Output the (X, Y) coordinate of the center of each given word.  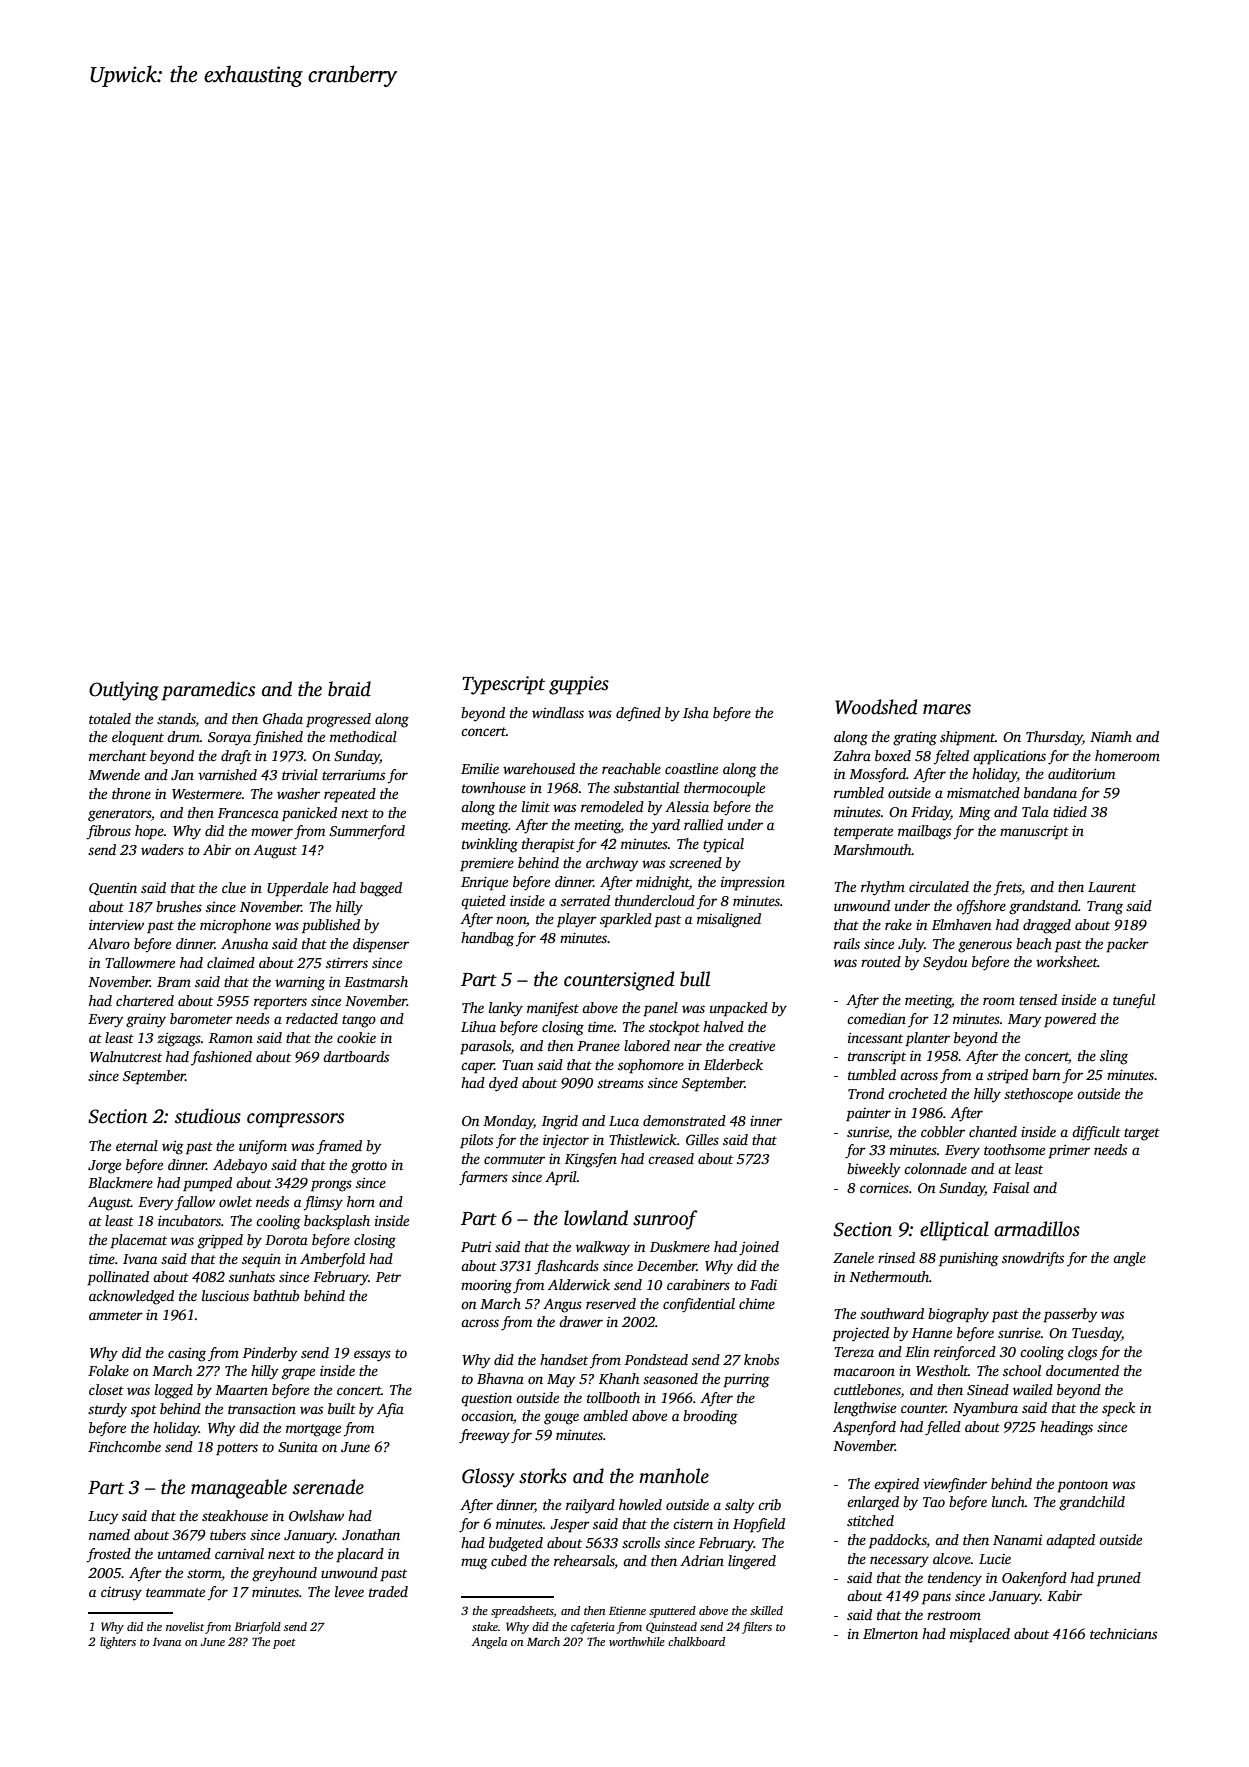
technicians (1123, 1633)
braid (349, 689)
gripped (220, 1241)
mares (947, 709)
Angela (489, 1643)
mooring (486, 1287)
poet (284, 1644)
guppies (579, 685)
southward (892, 1313)
